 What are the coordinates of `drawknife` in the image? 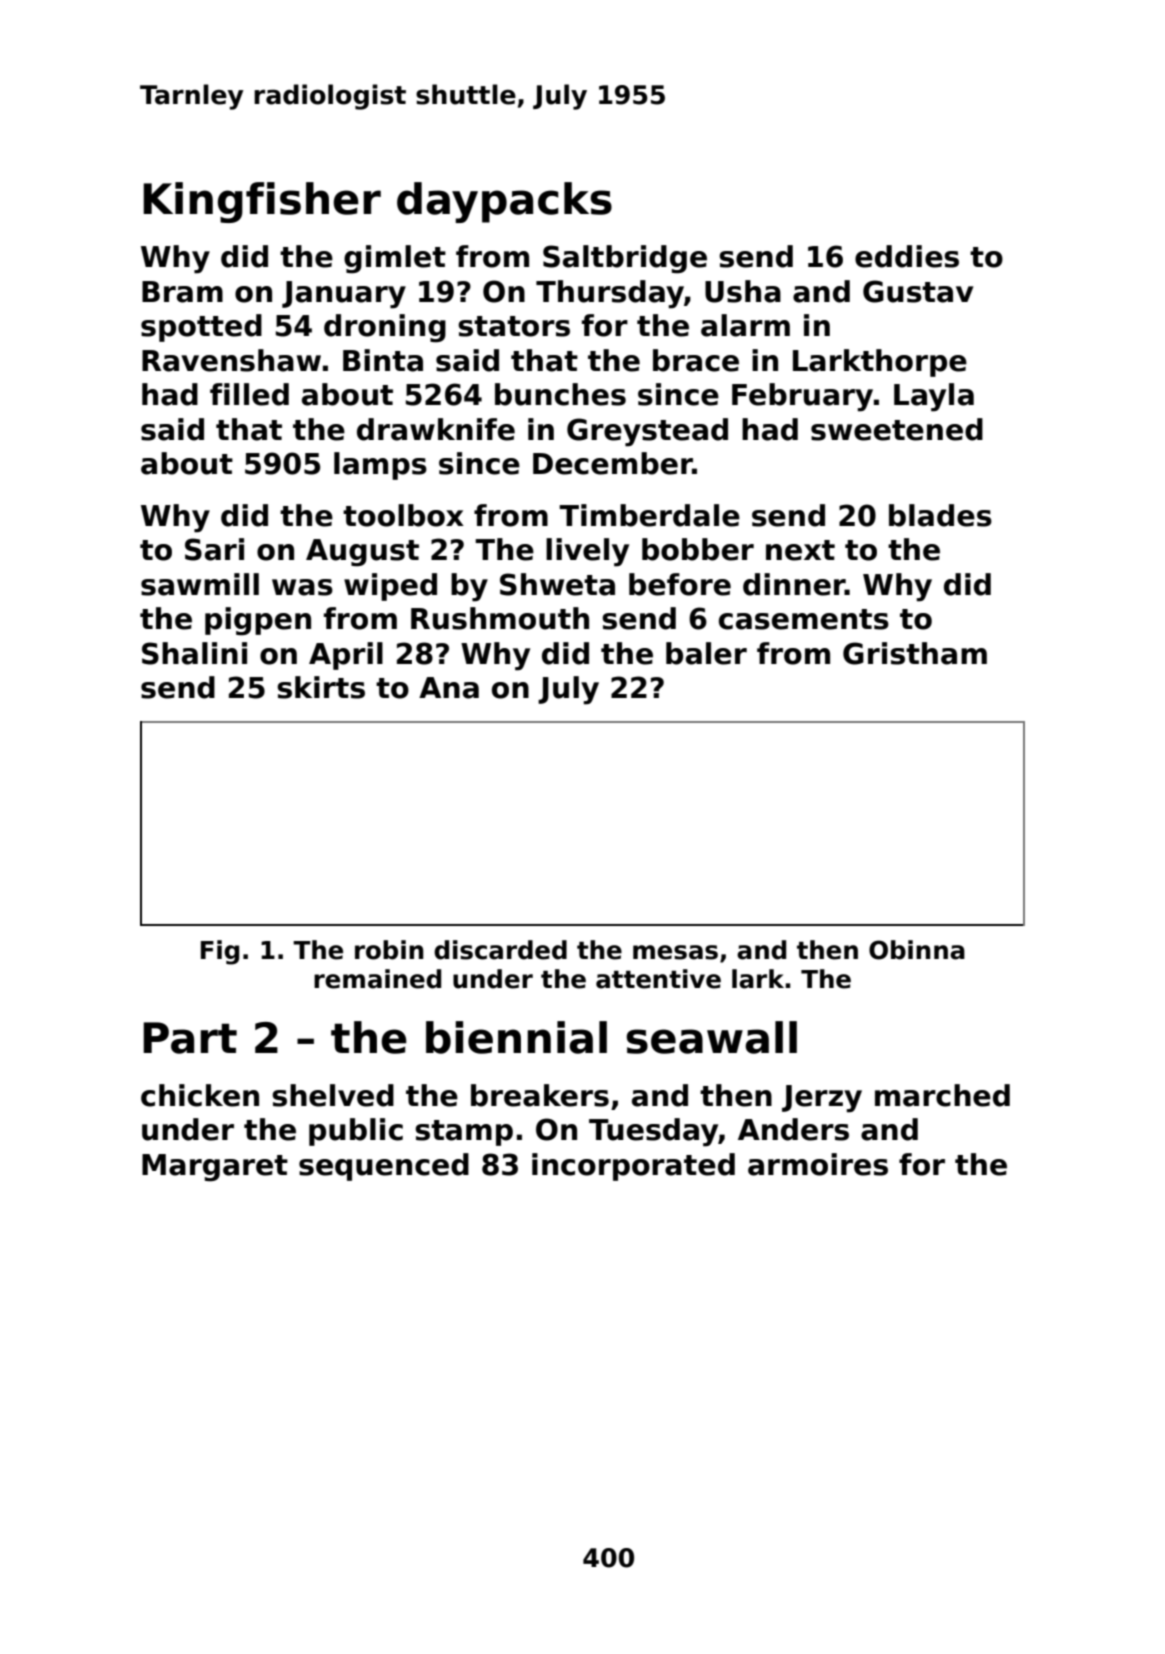 It's located at (436, 429).
